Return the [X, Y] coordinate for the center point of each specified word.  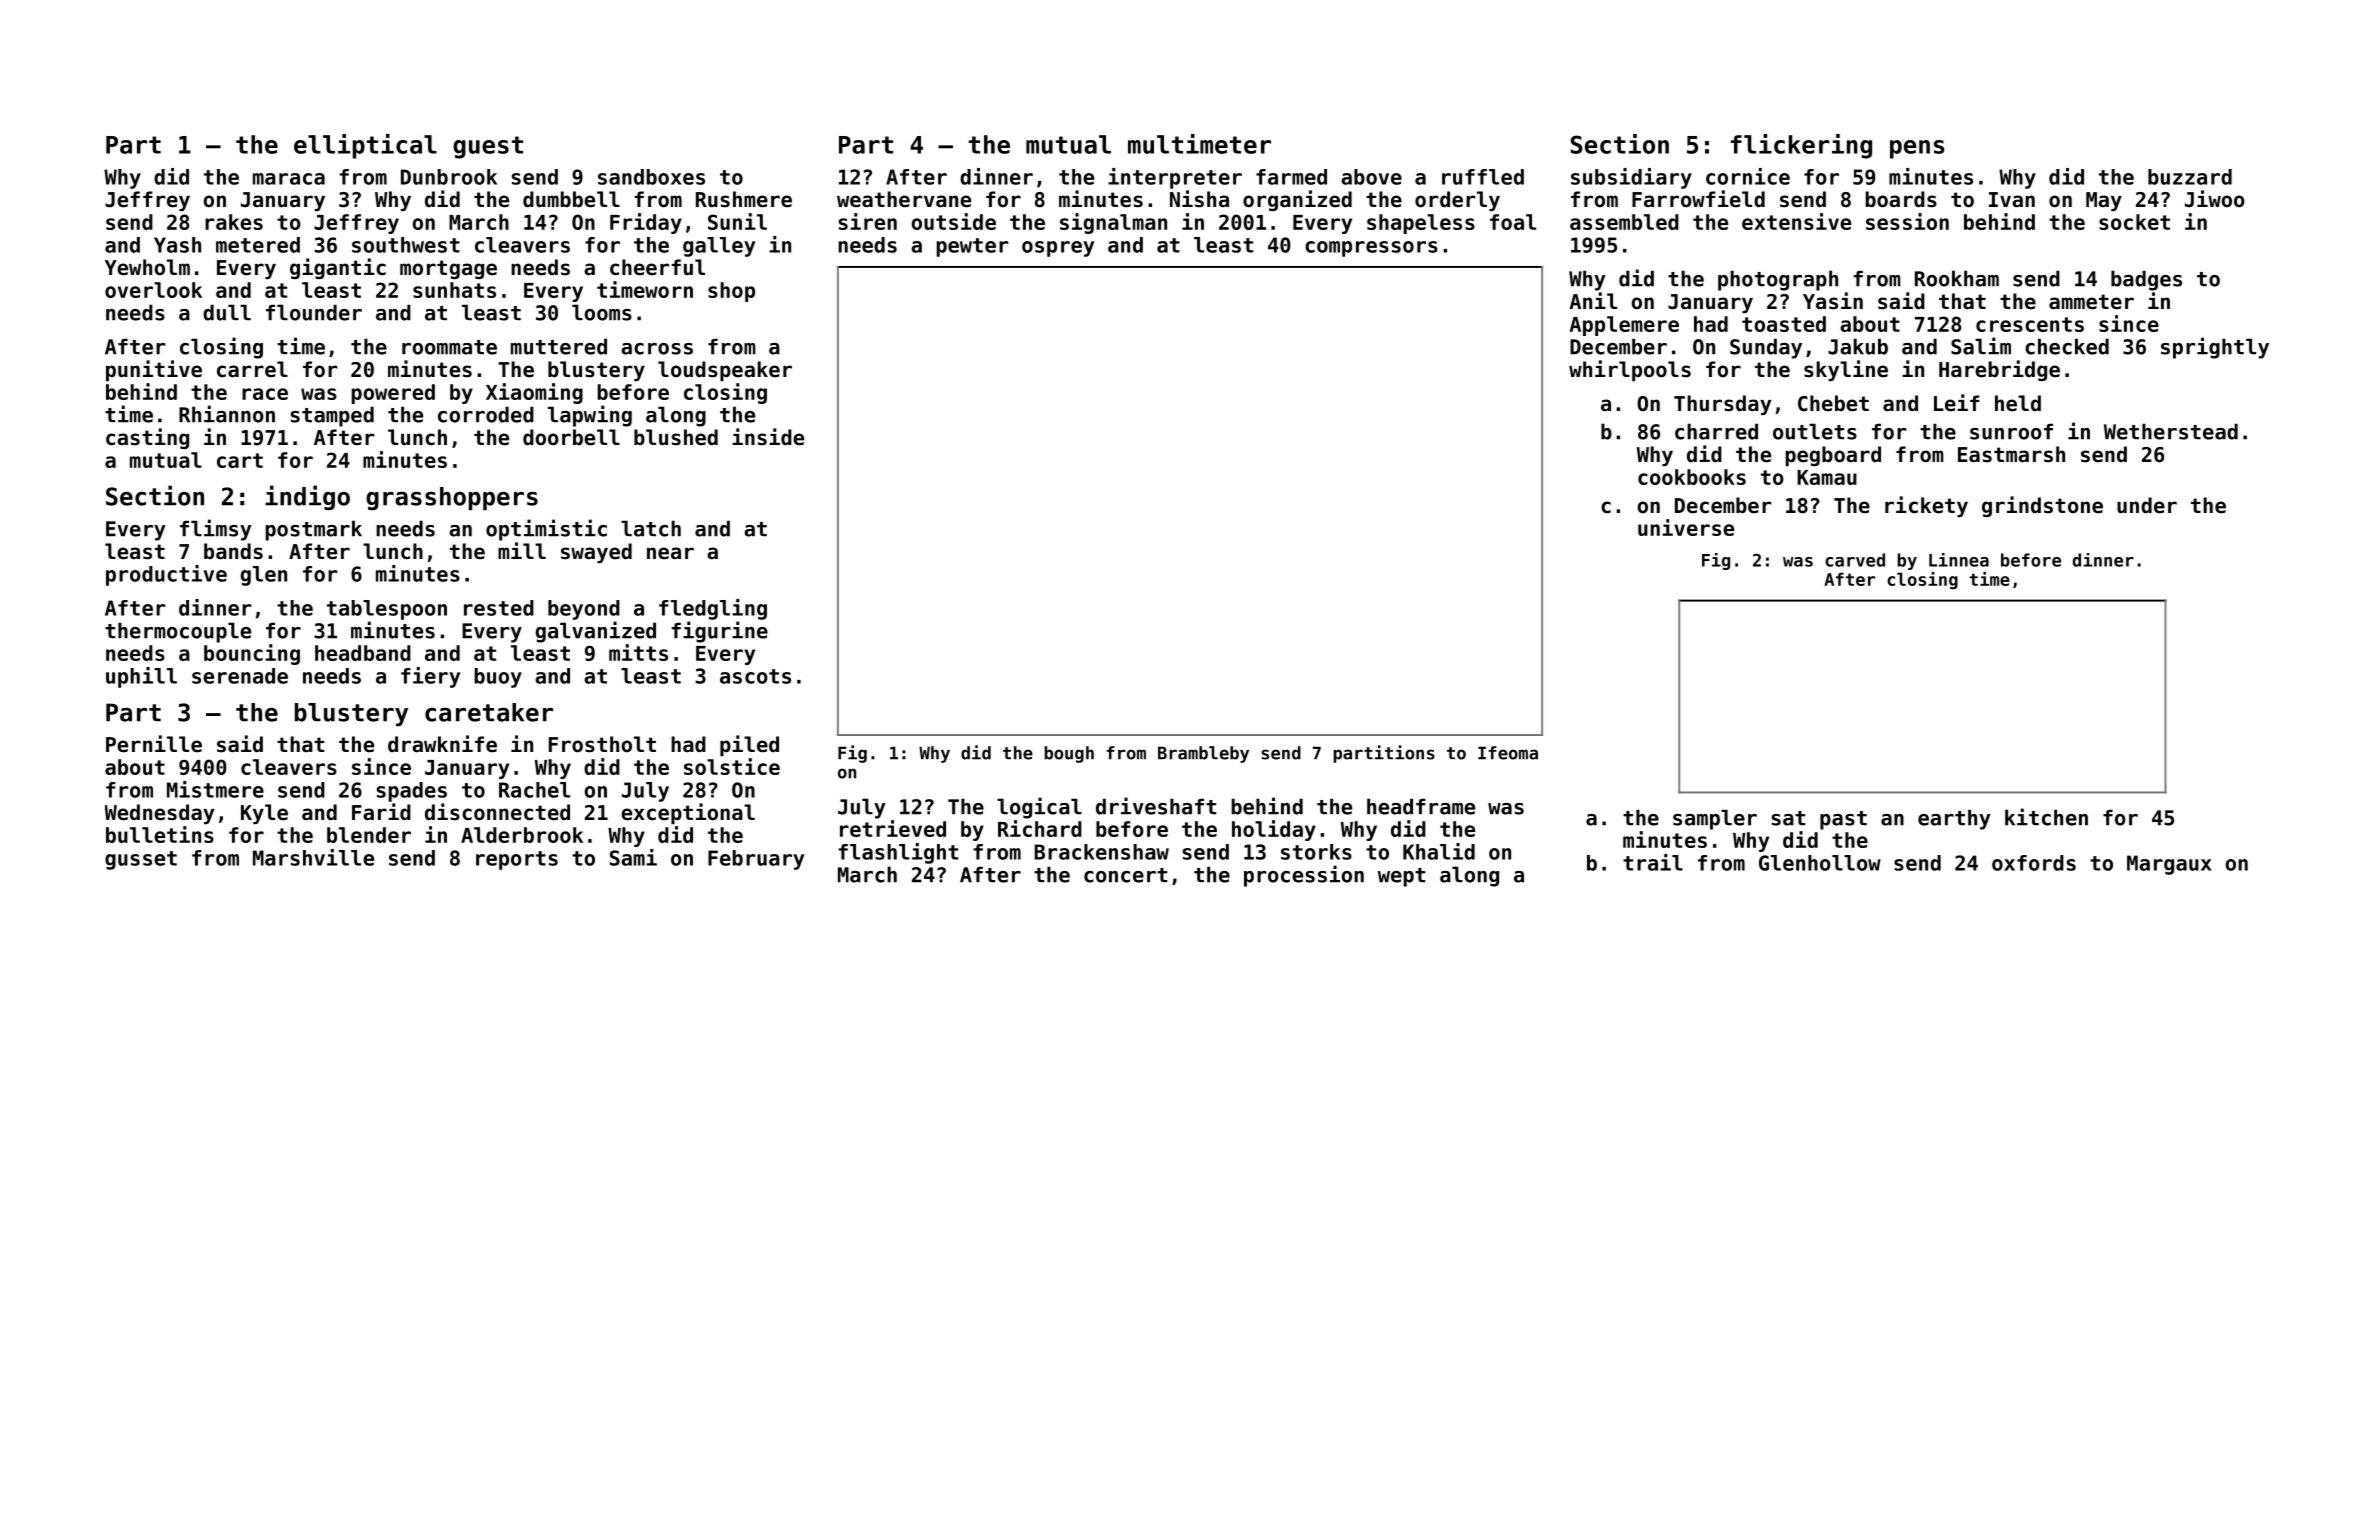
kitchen [2046, 817]
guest [488, 147]
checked [2067, 346]
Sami [633, 857]
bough [1069, 754]
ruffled [1483, 177]
